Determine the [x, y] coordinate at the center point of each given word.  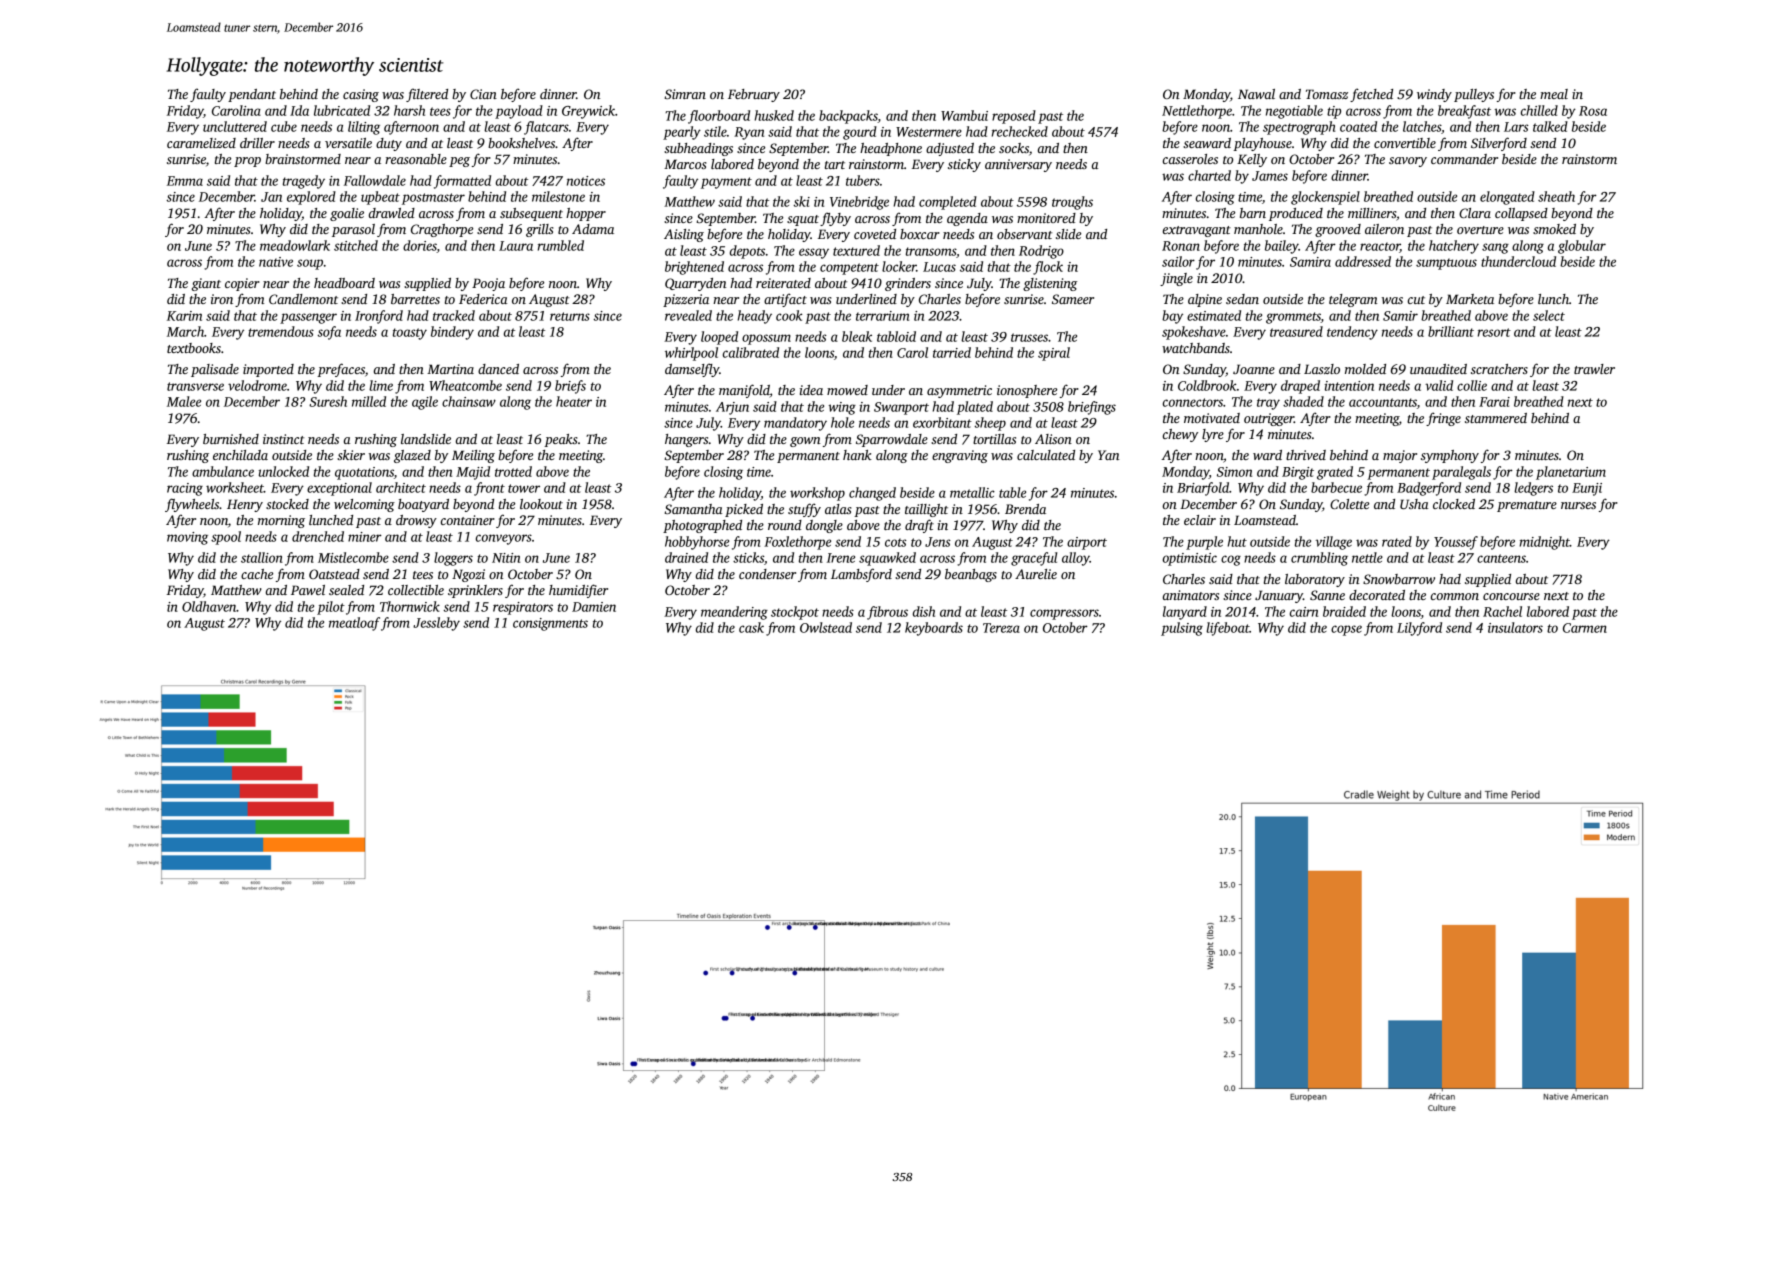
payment [726, 183]
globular [1582, 247]
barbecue [1336, 487]
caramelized [201, 143]
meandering [734, 613]
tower [524, 488]
